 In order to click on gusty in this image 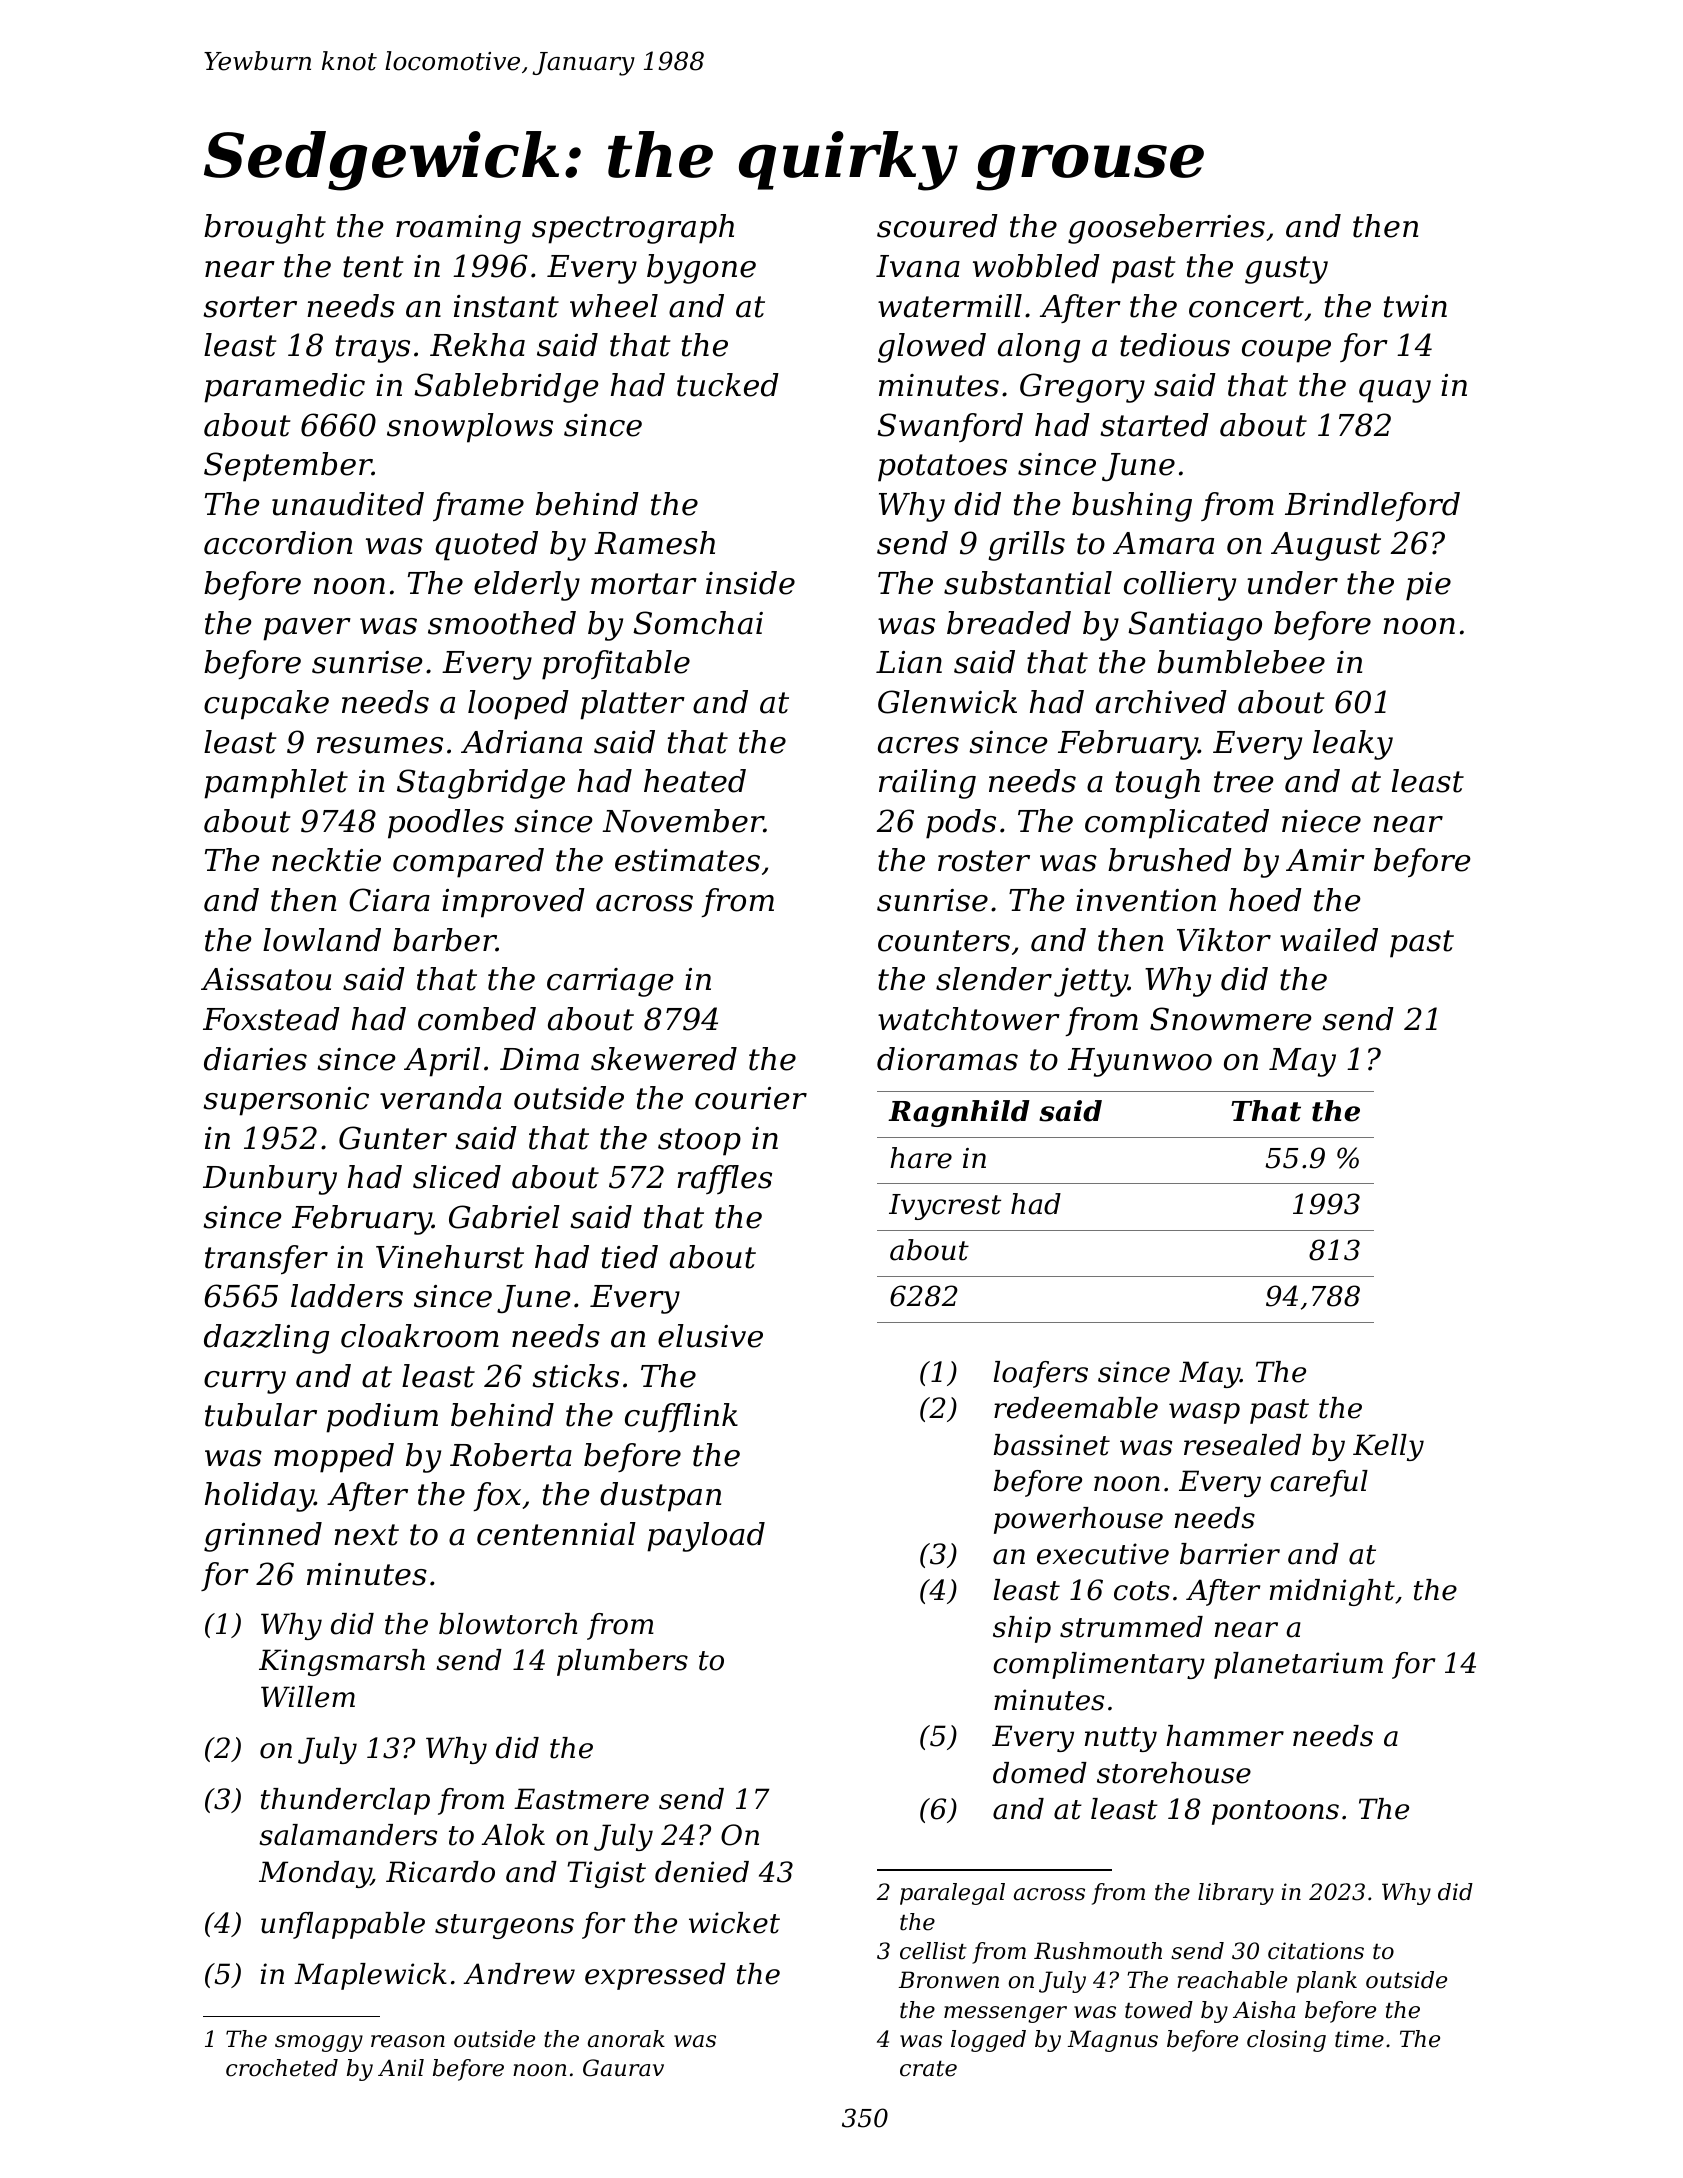, I will do `click(1286, 270)`.
